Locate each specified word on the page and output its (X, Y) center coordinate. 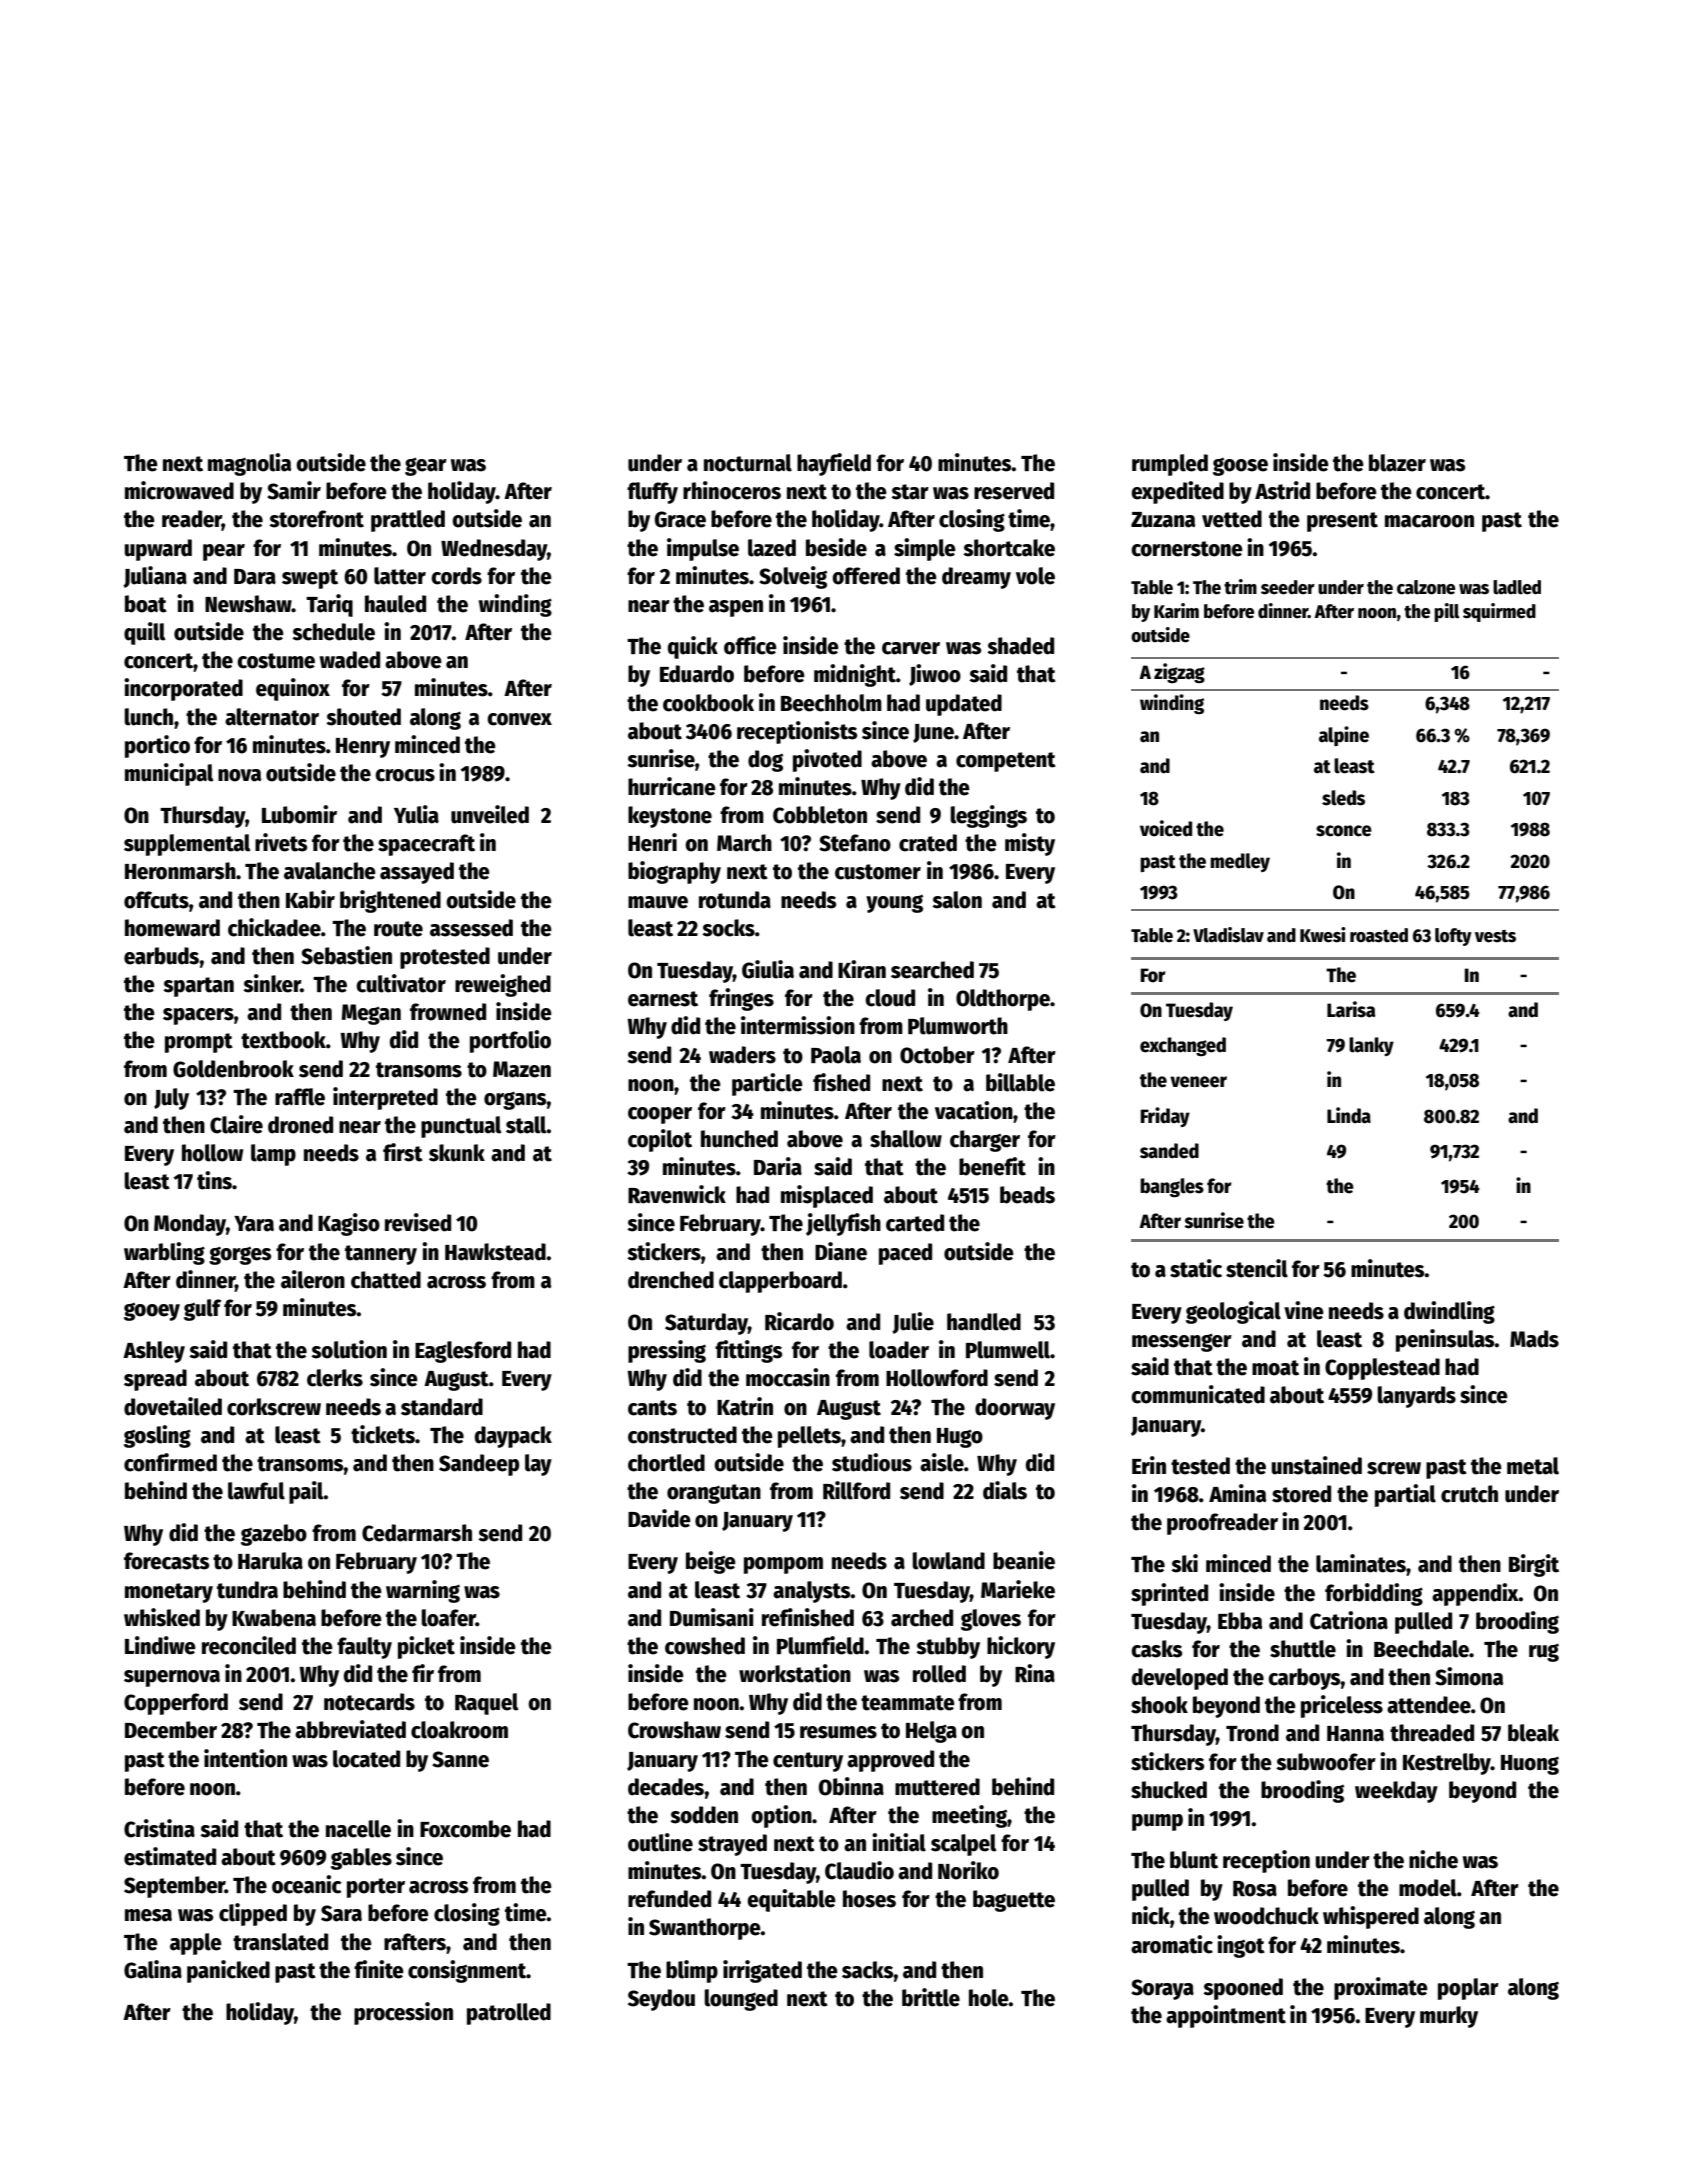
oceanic (307, 1884)
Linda (1349, 1115)
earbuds (161, 956)
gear (426, 466)
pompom (783, 1565)
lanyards (1416, 1397)
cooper (660, 1115)
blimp (692, 1971)
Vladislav (1228, 935)
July (171, 1099)
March (744, 843)
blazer (1397, 463)
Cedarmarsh (417, 1533)
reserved (1014, 491)
